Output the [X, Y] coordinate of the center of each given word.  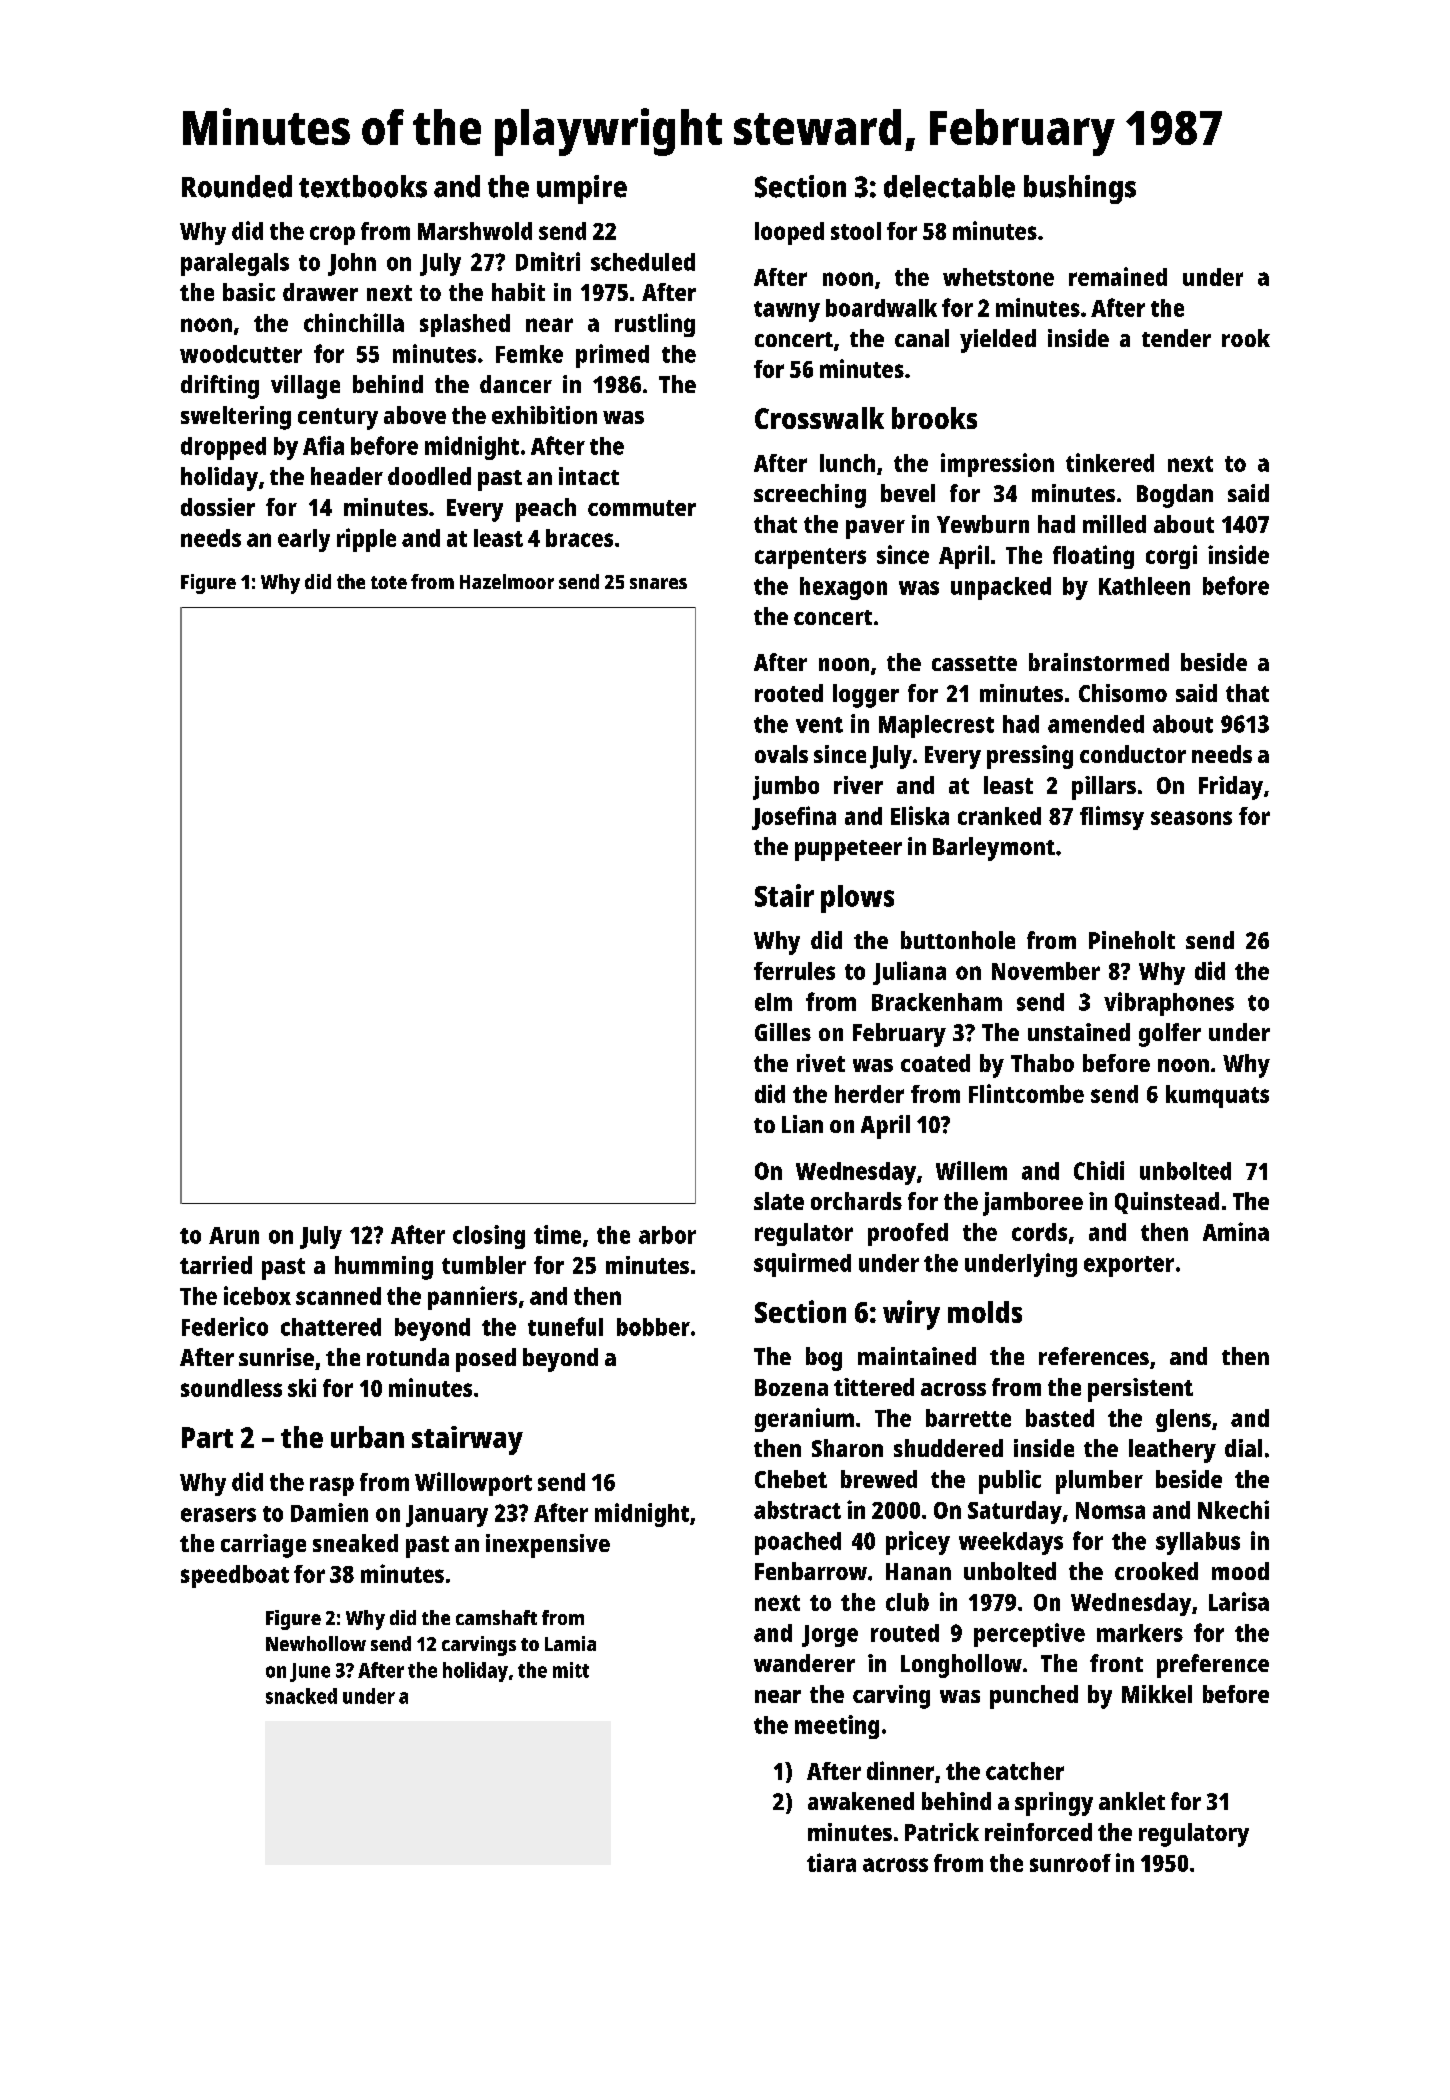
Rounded [237, 186]
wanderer [804, 1663]
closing [489, 1237]
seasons [1191, 818]
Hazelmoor [507, 581]
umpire [582, 189]
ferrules [794, 971]
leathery [1172, 1451]
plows [857, 899]
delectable [949, 186]
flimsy [1112, 818]
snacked [301, 1696]
